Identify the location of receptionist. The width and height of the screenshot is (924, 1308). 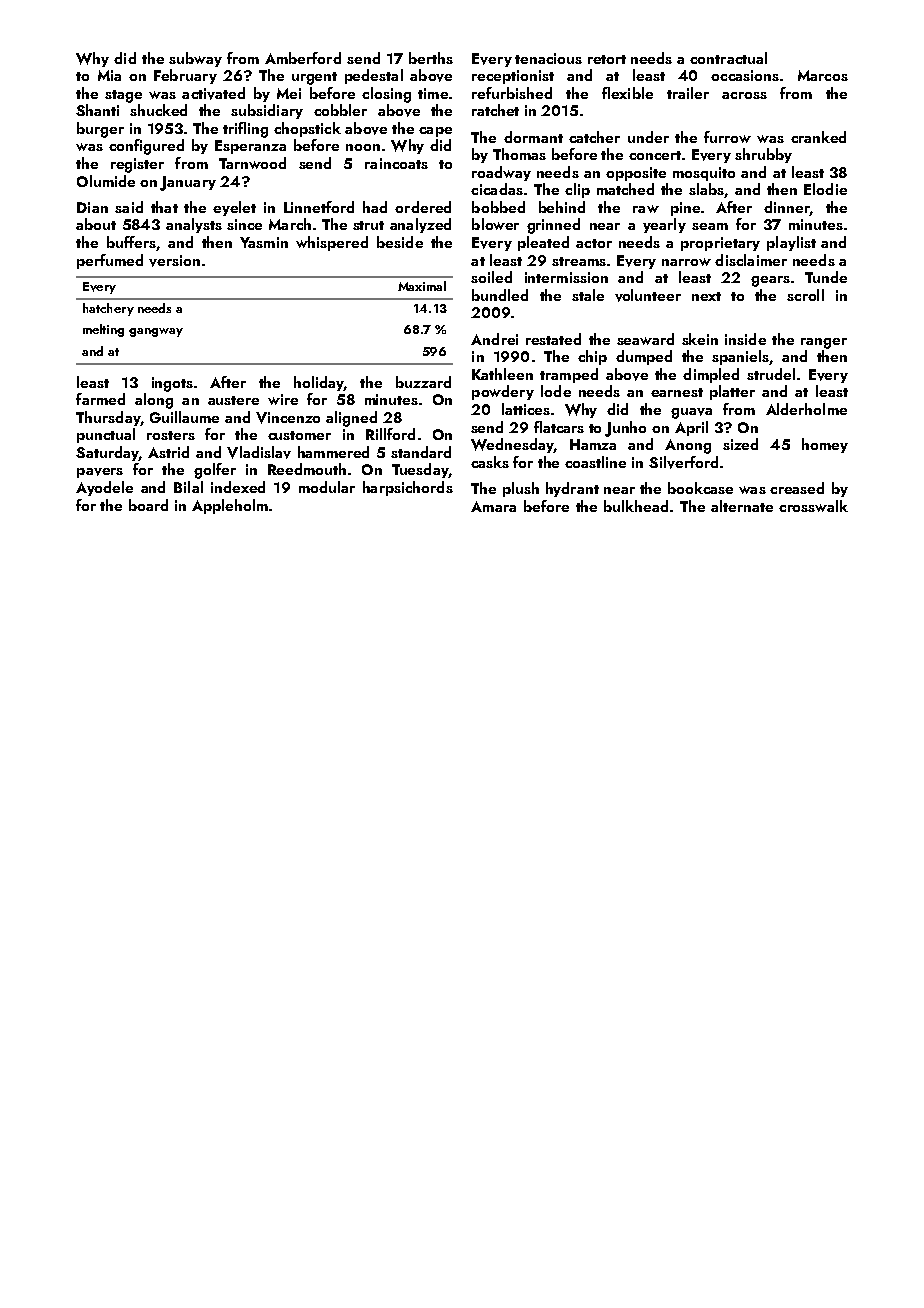
(513, 77).
